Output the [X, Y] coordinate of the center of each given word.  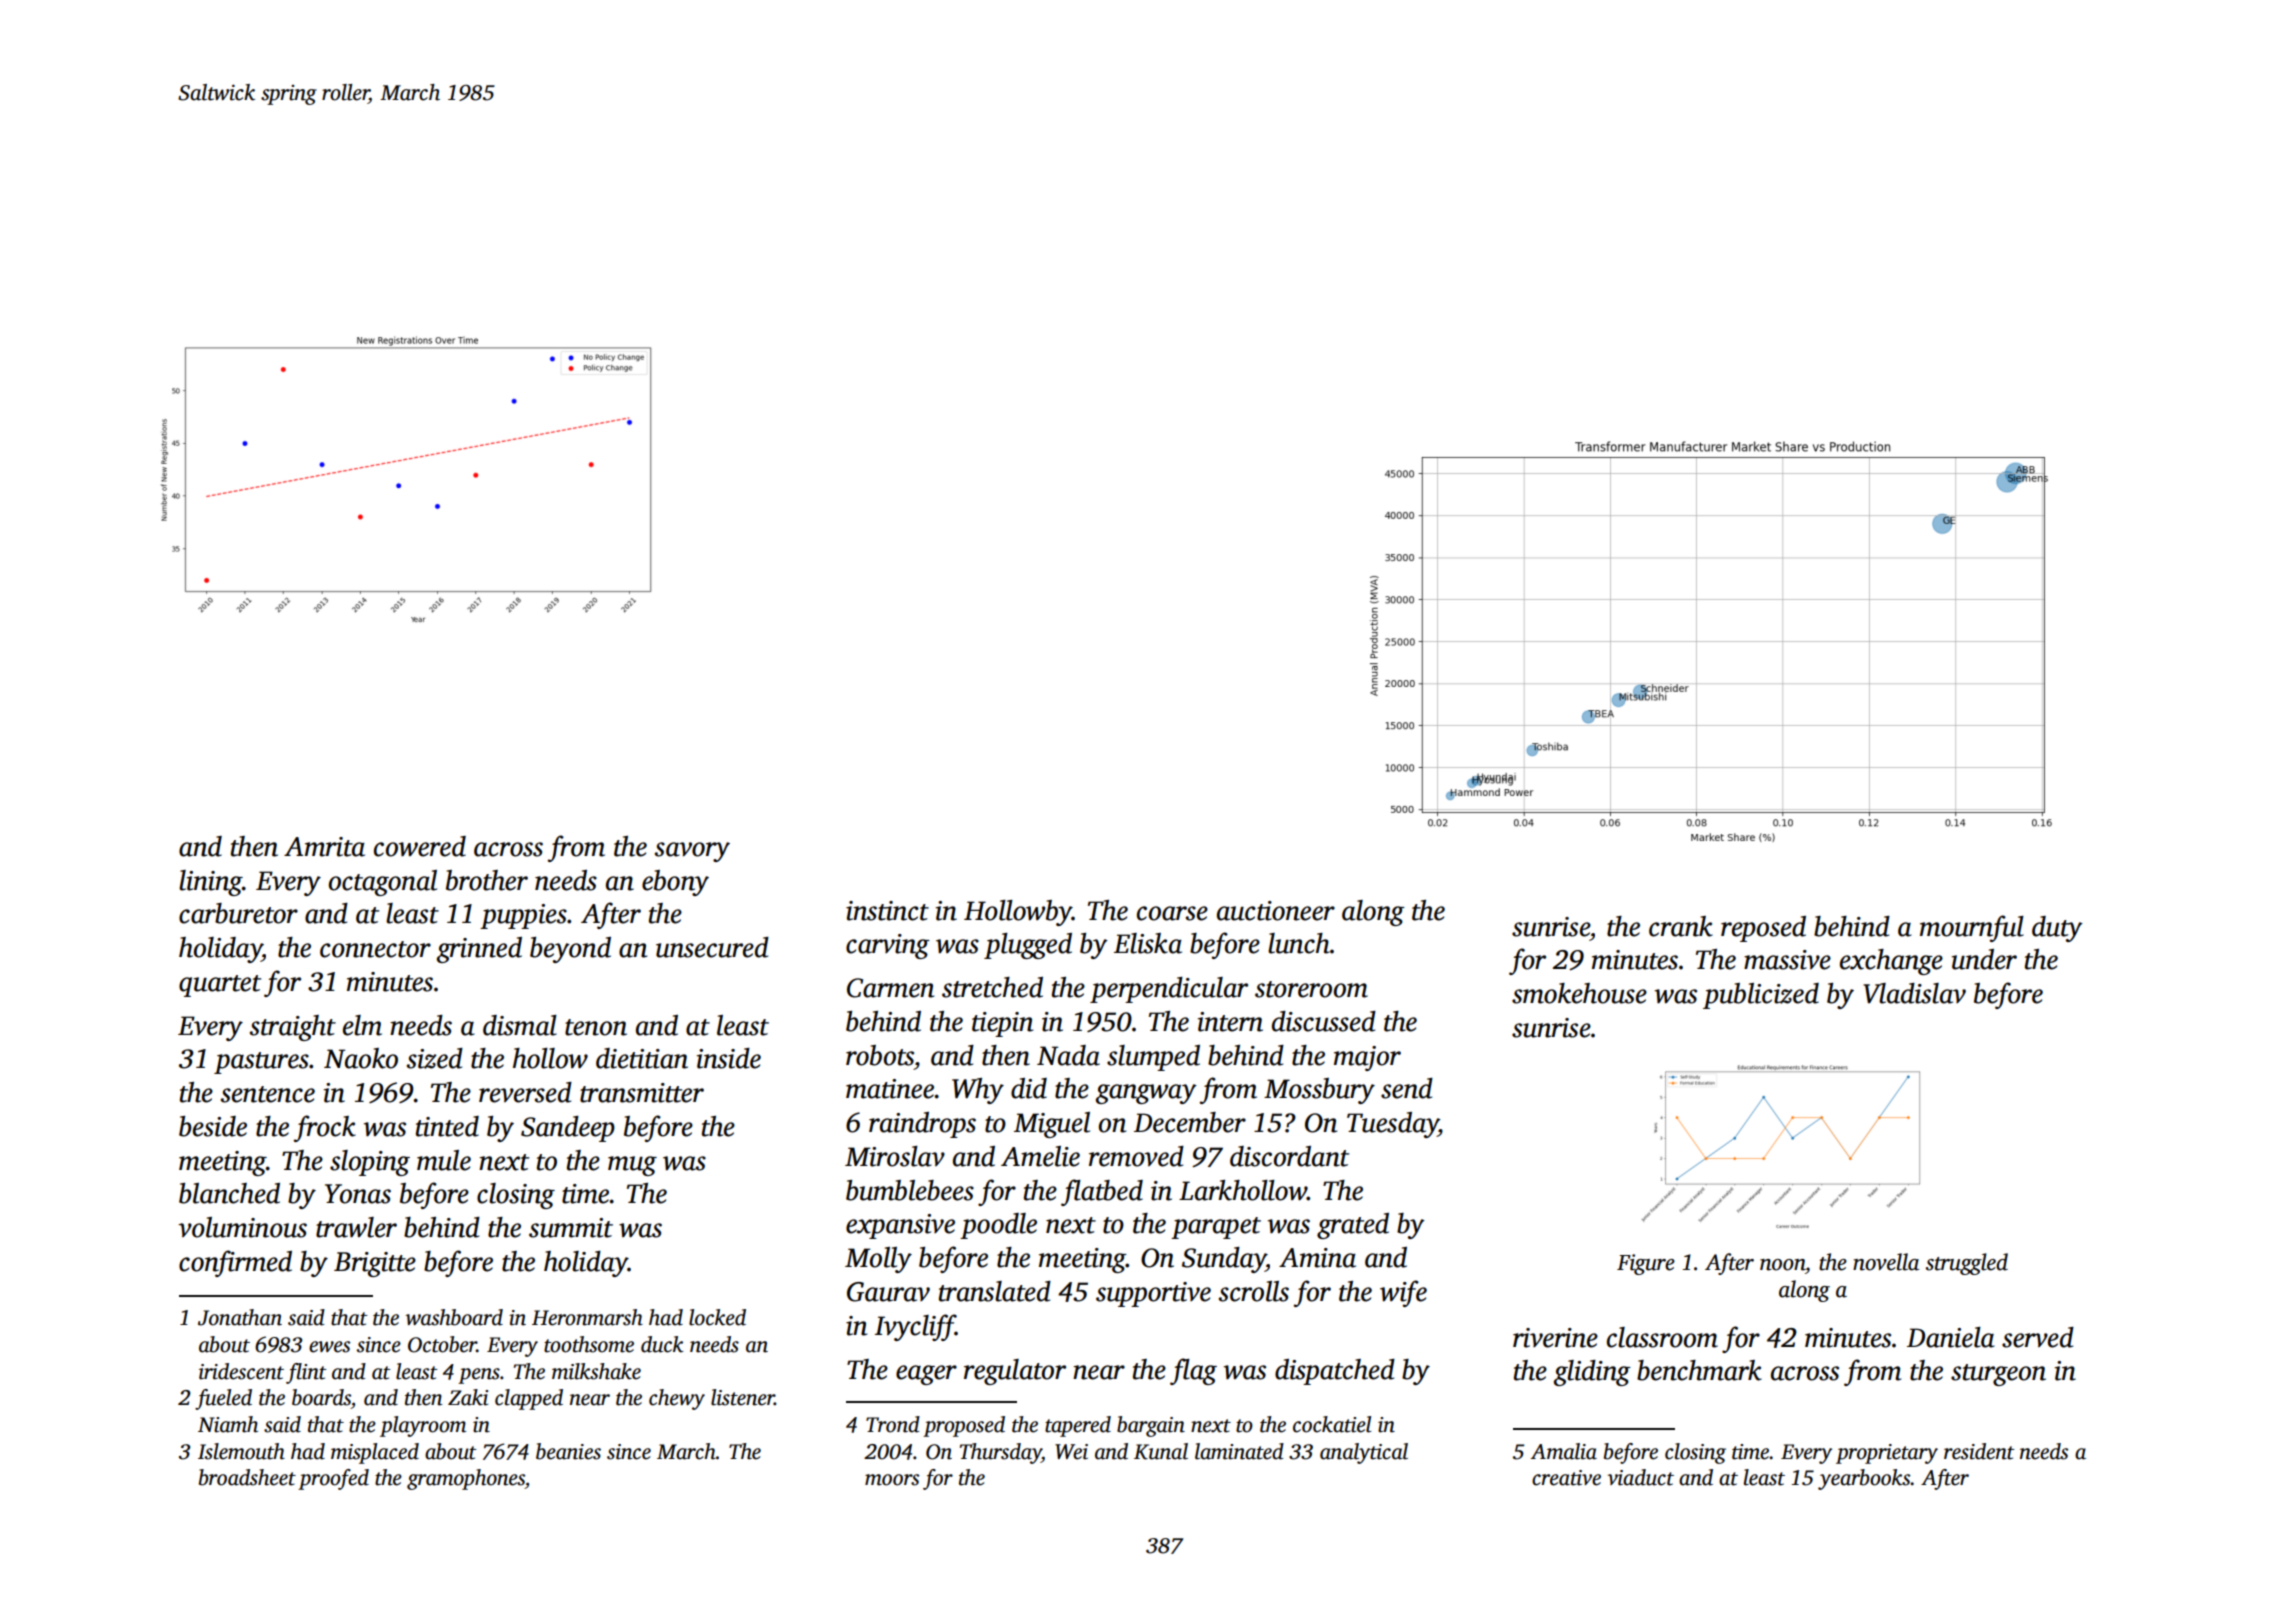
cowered [420, 846]
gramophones [466, 1479]
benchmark [1699, 1370]
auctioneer [1276, 911]
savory [692, 852]
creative [1566, 1478]
